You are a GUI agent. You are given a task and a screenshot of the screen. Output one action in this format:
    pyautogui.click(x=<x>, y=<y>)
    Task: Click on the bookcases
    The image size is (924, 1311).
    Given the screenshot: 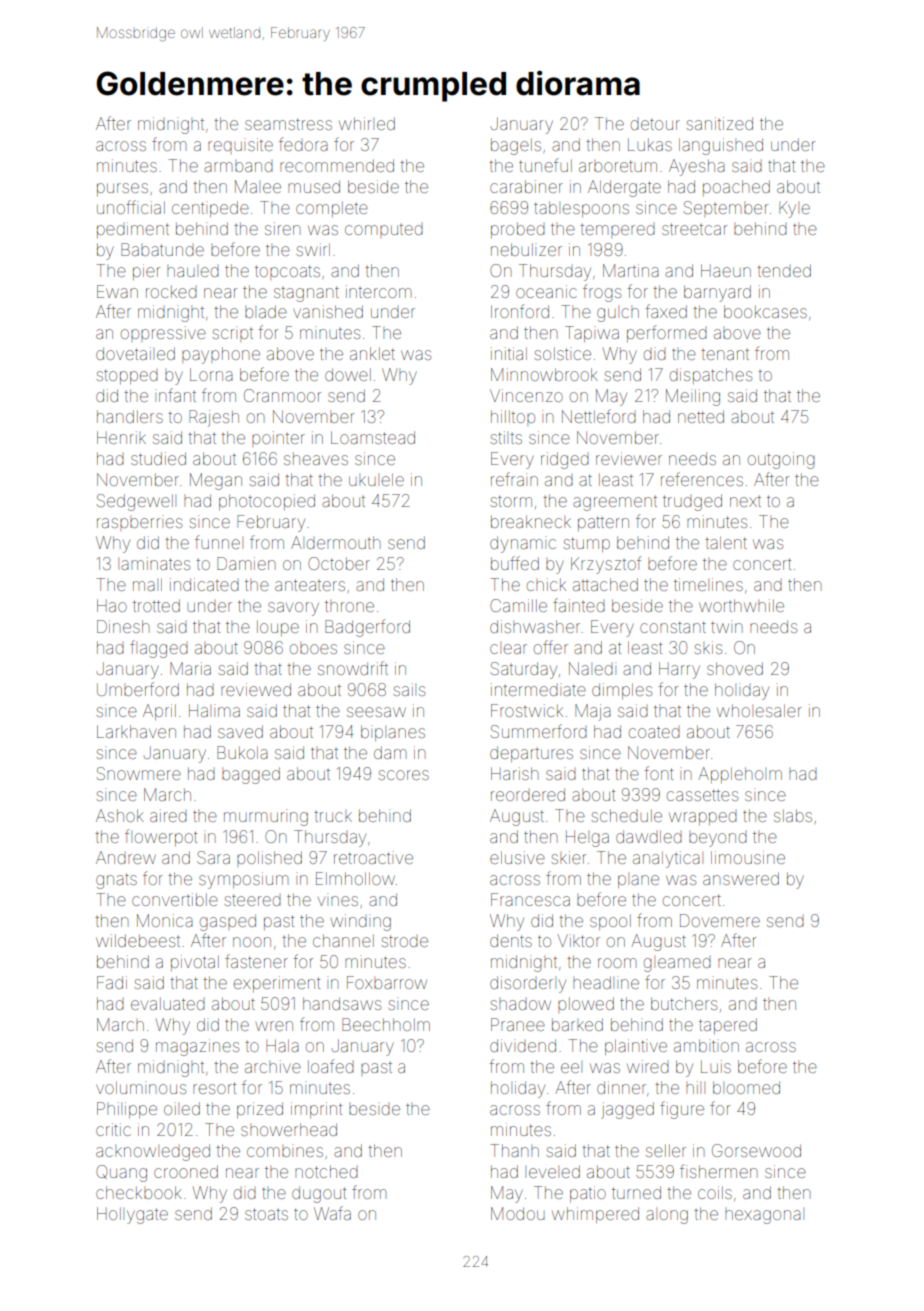 What is the action you would take?
    pyautogui.click(x=765, y=311)
